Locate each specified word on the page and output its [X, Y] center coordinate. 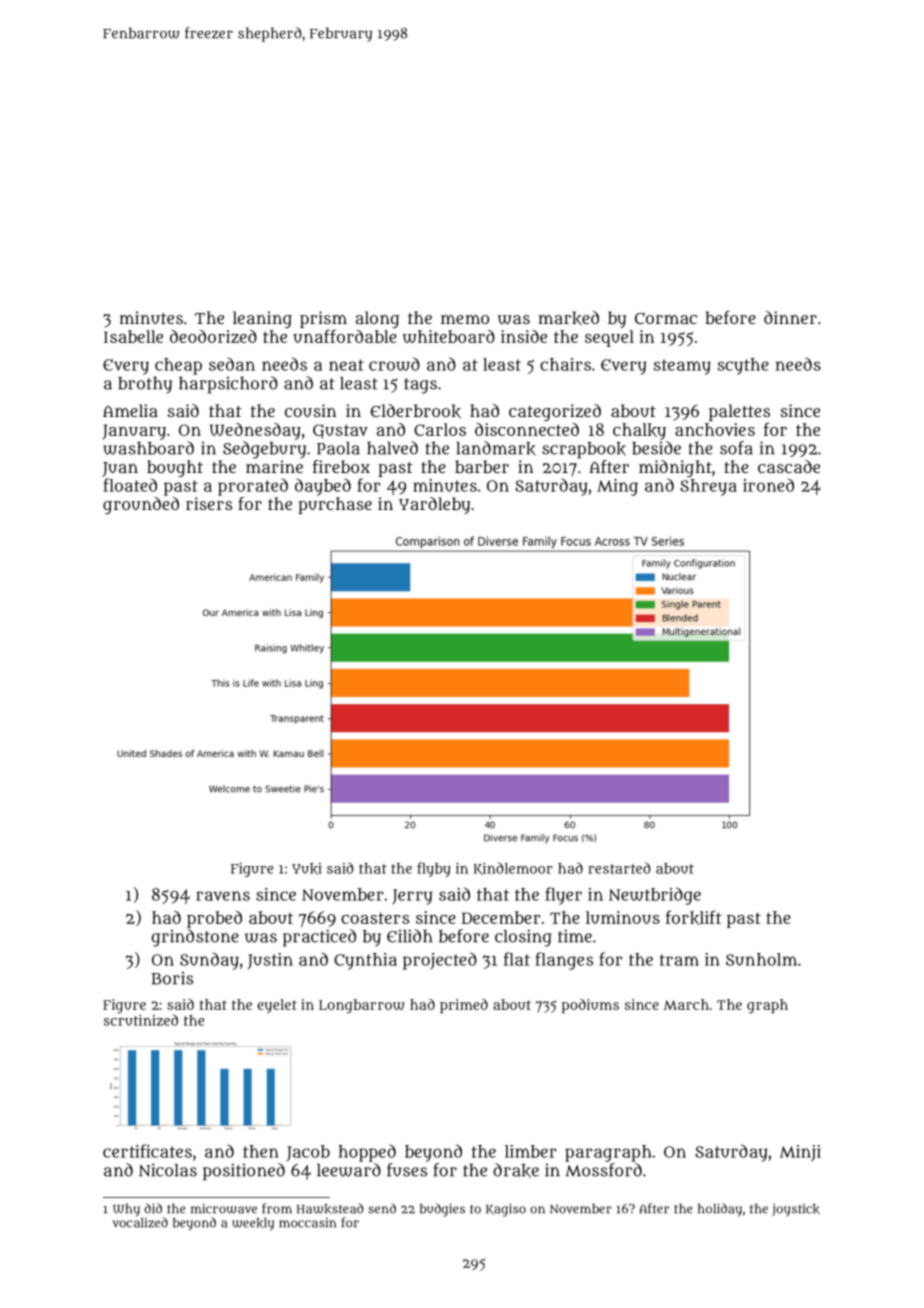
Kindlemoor [513, 868]
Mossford [604, 1170]
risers [209, 503]
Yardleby [434, 505]
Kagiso [506, 1210]
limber [530, 1151]
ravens [223, 896]
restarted [619, 868]
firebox [341, 466]
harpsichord [228, 385]
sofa [736, 448]
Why [126, 1210]
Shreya [708, 487]
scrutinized [141, 1020]
